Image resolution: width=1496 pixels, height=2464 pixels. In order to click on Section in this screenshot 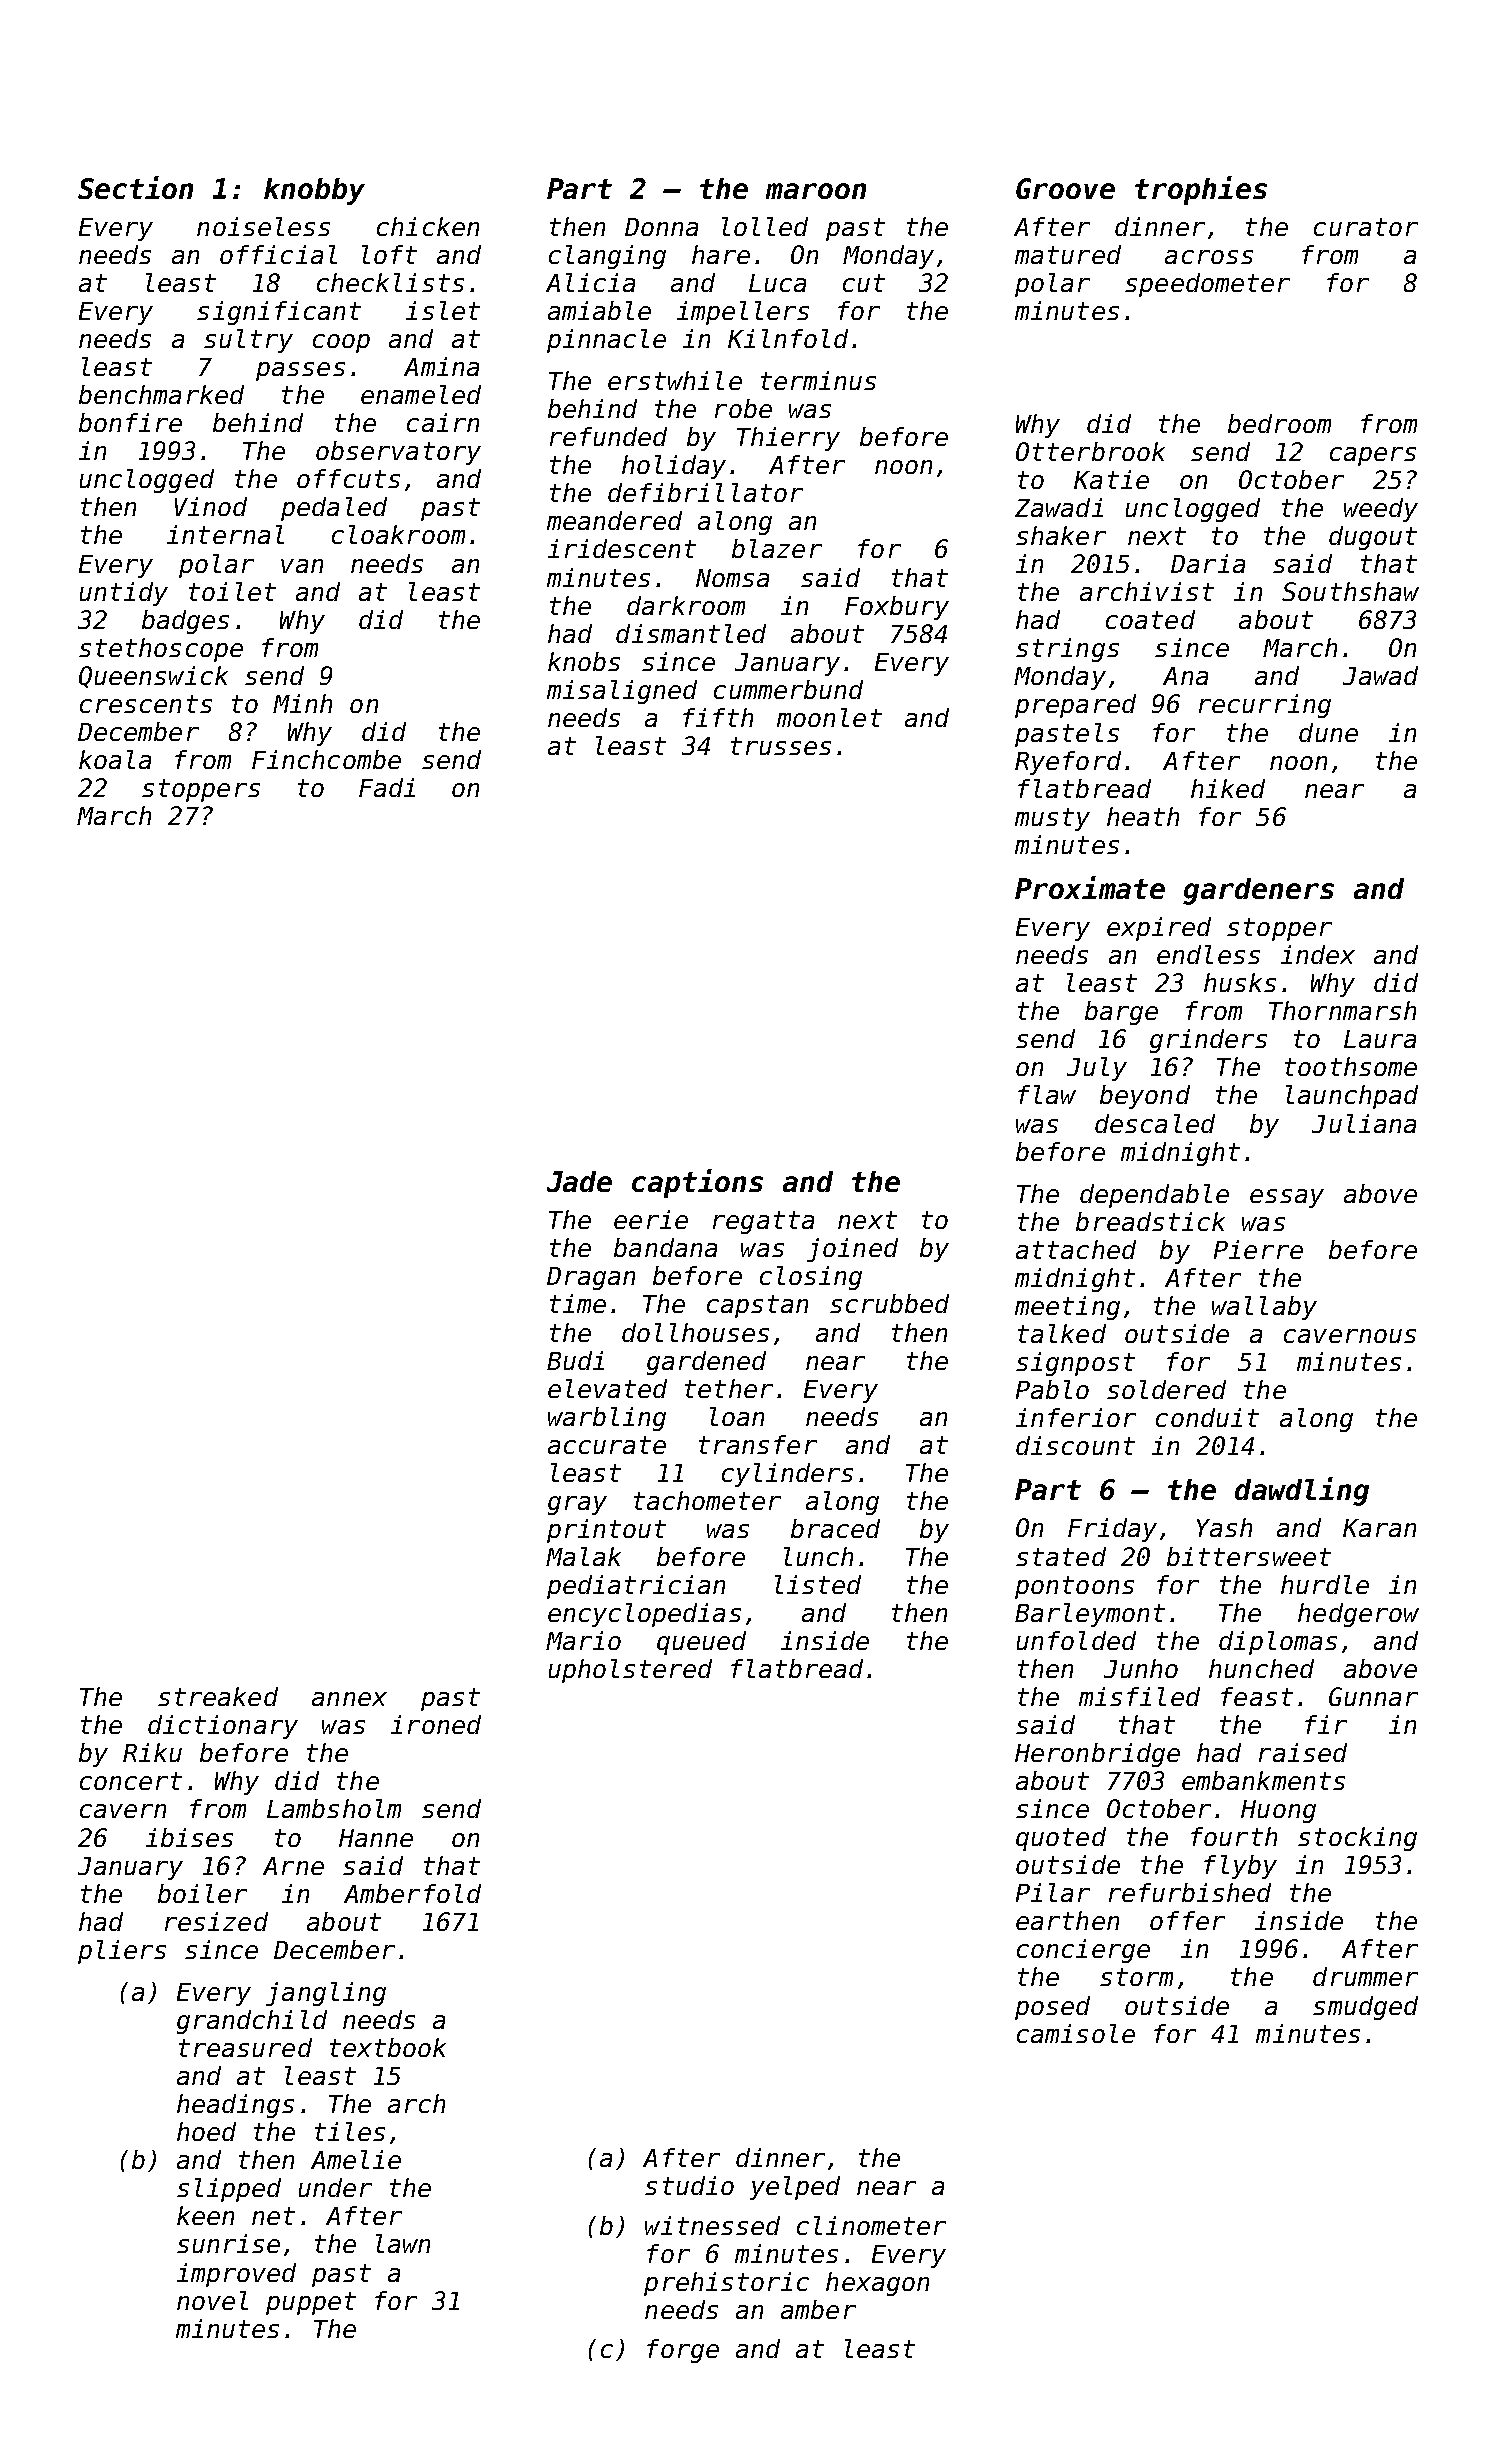, I will do `click(135, 187)`.
